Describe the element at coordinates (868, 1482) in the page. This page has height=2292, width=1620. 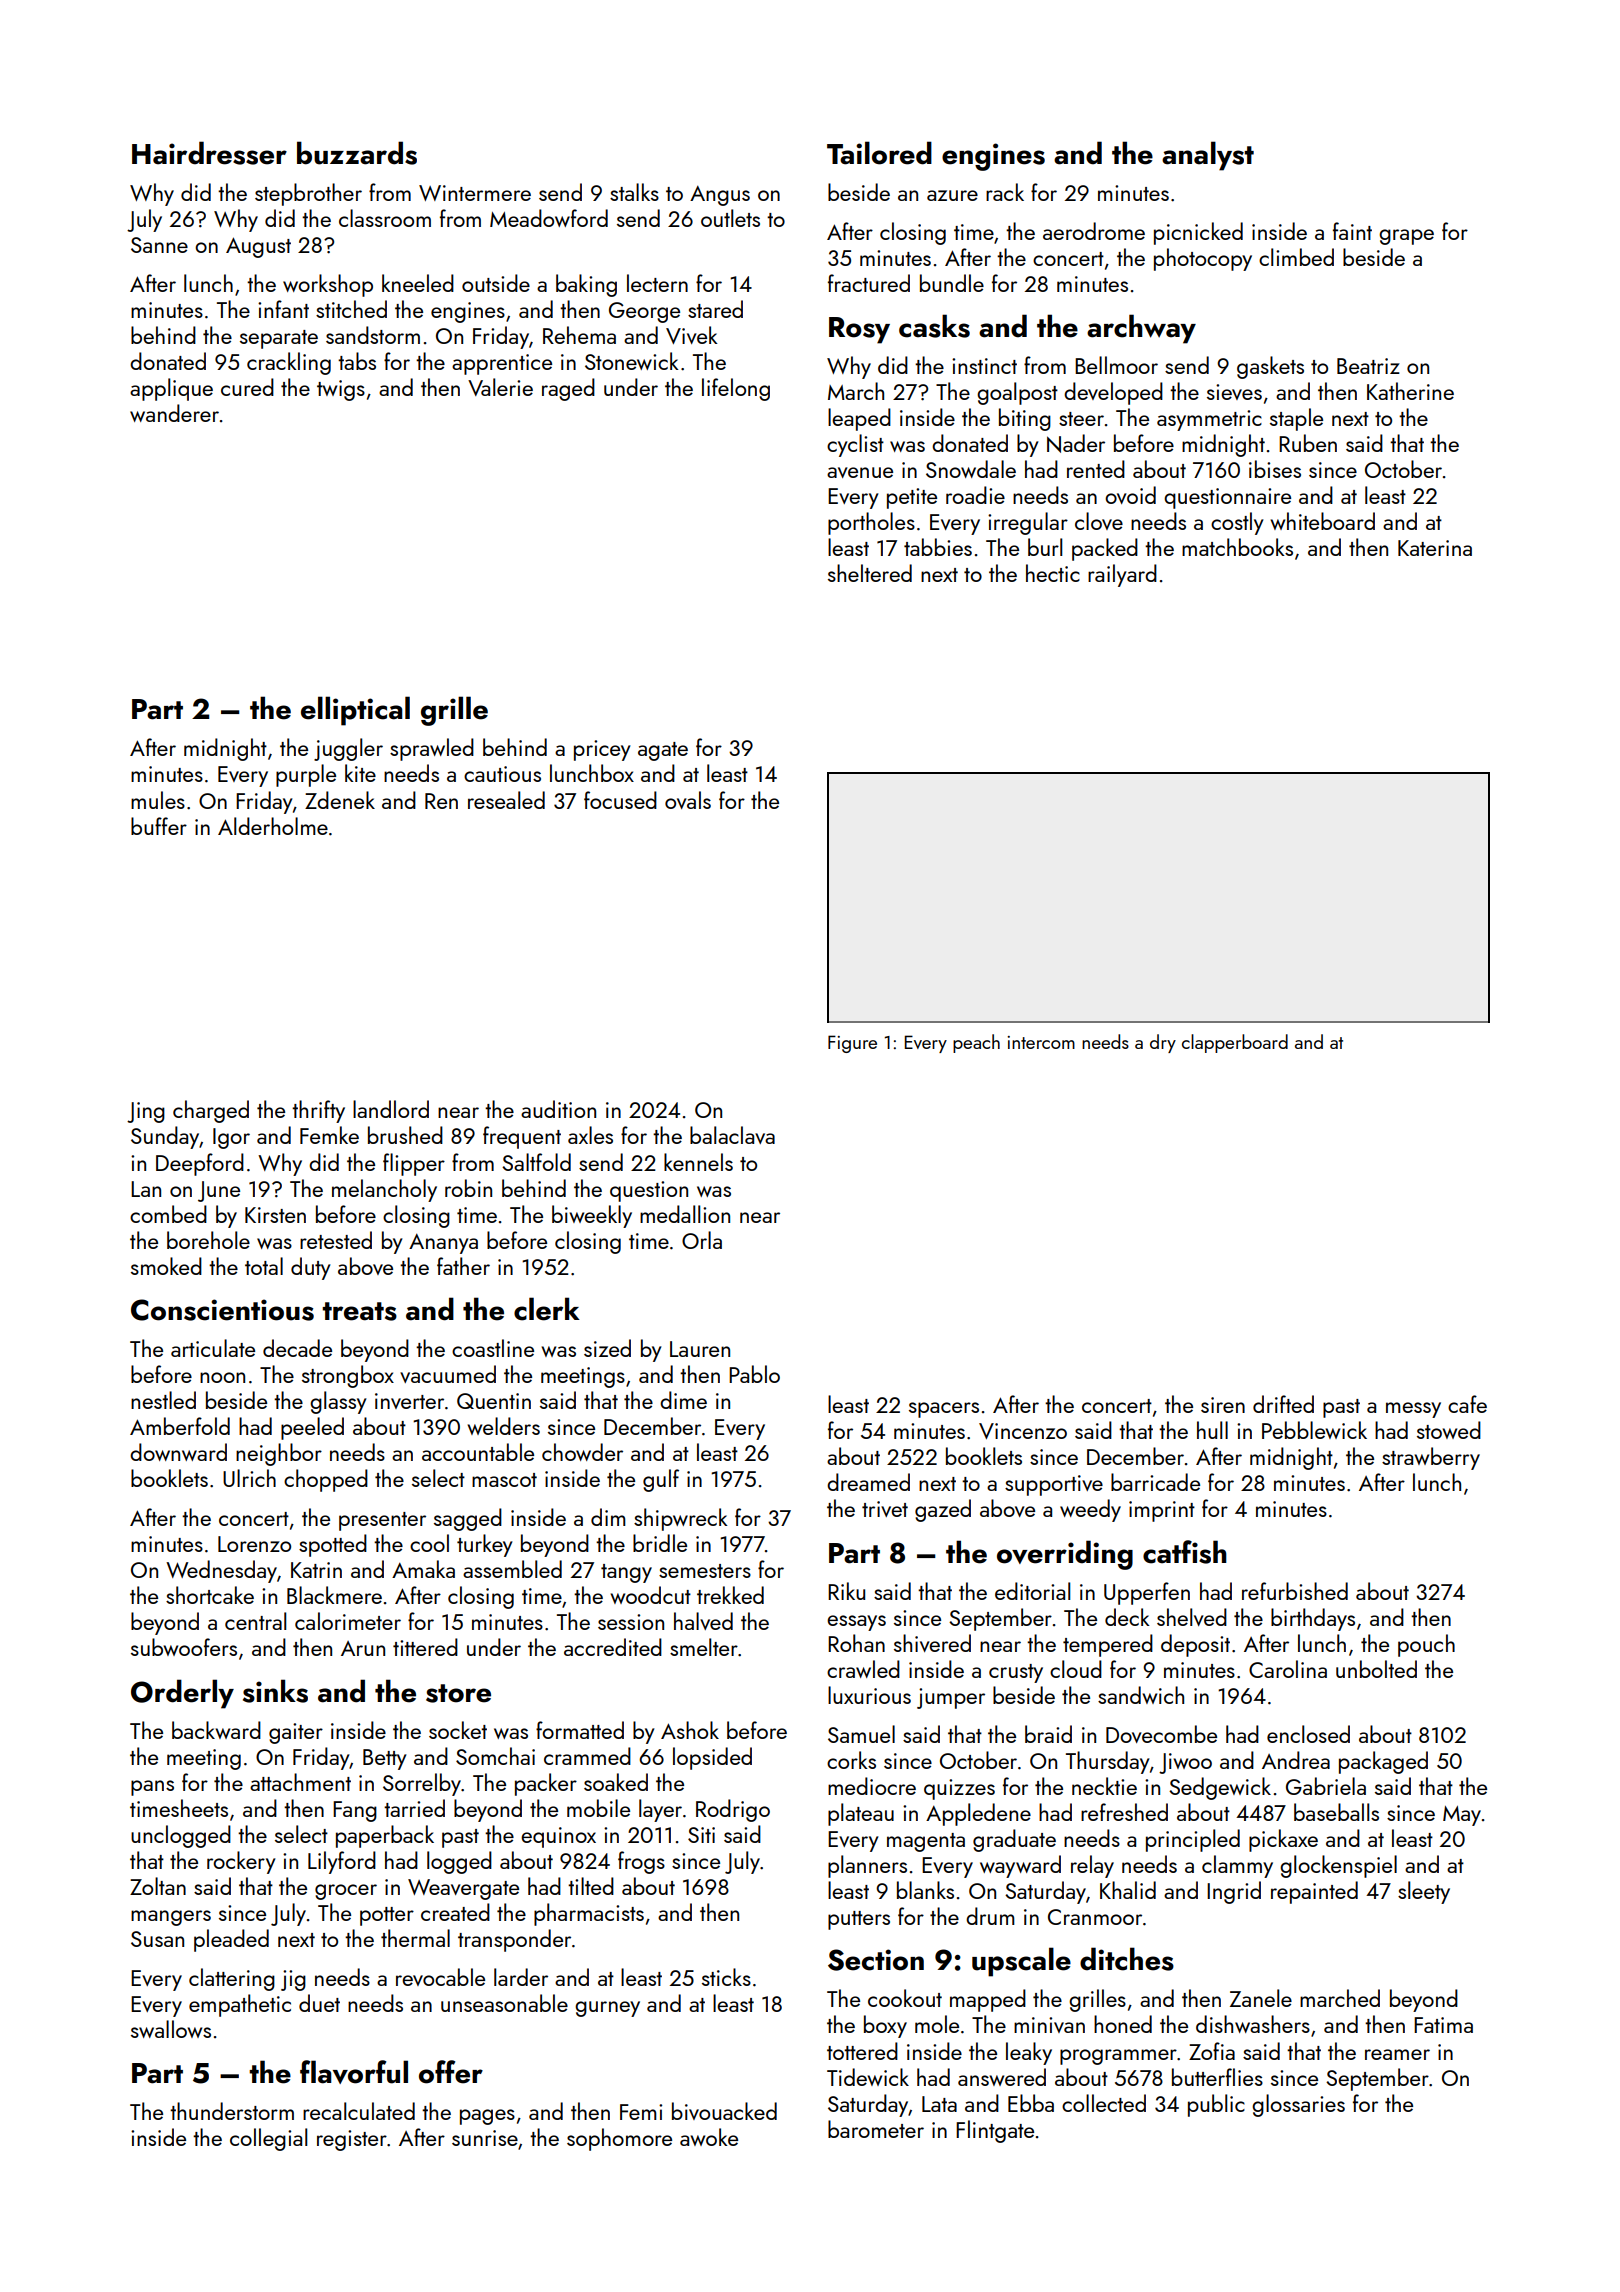
I see `dreamed` at that location.
